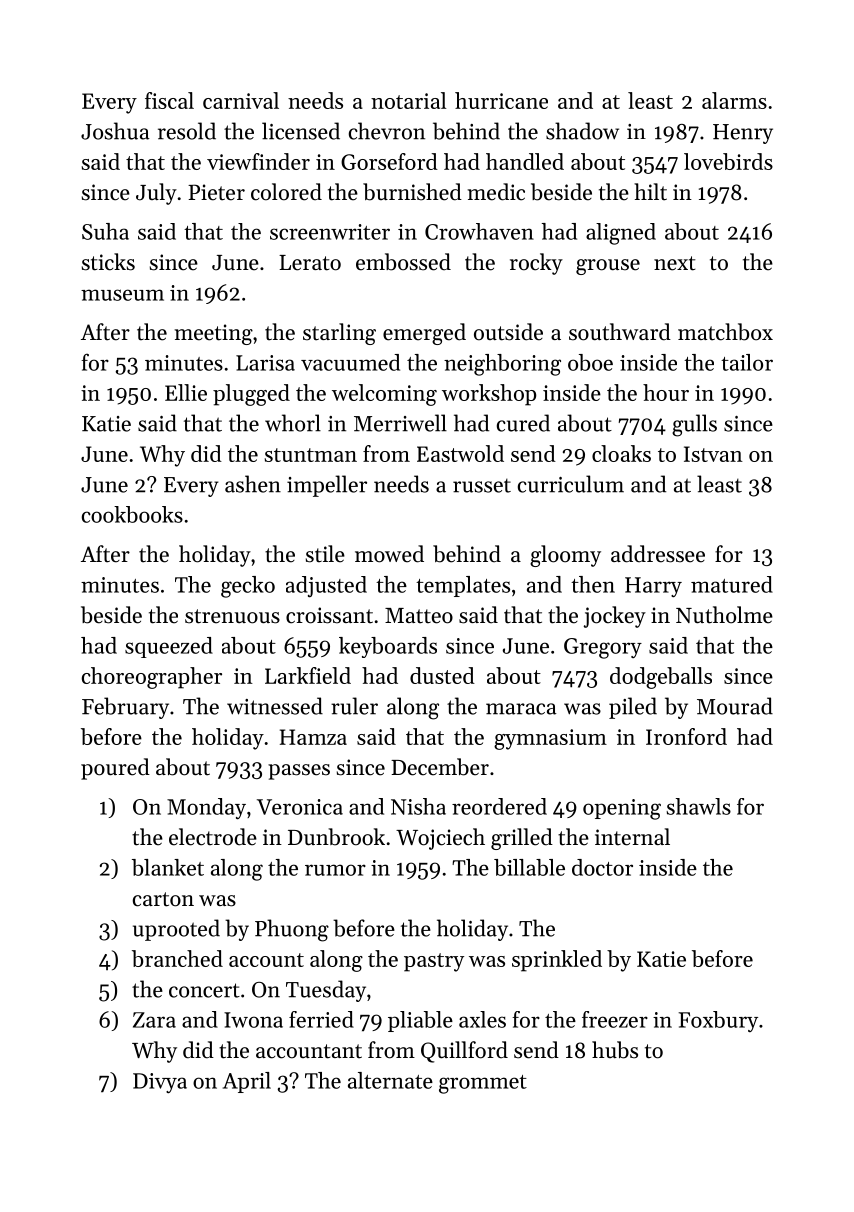 This screenshot has width=854, height=1212. What do you see at coordinates (213, 837) in the screenshot?
I see `electrode` at bounding box center [213, 837].
